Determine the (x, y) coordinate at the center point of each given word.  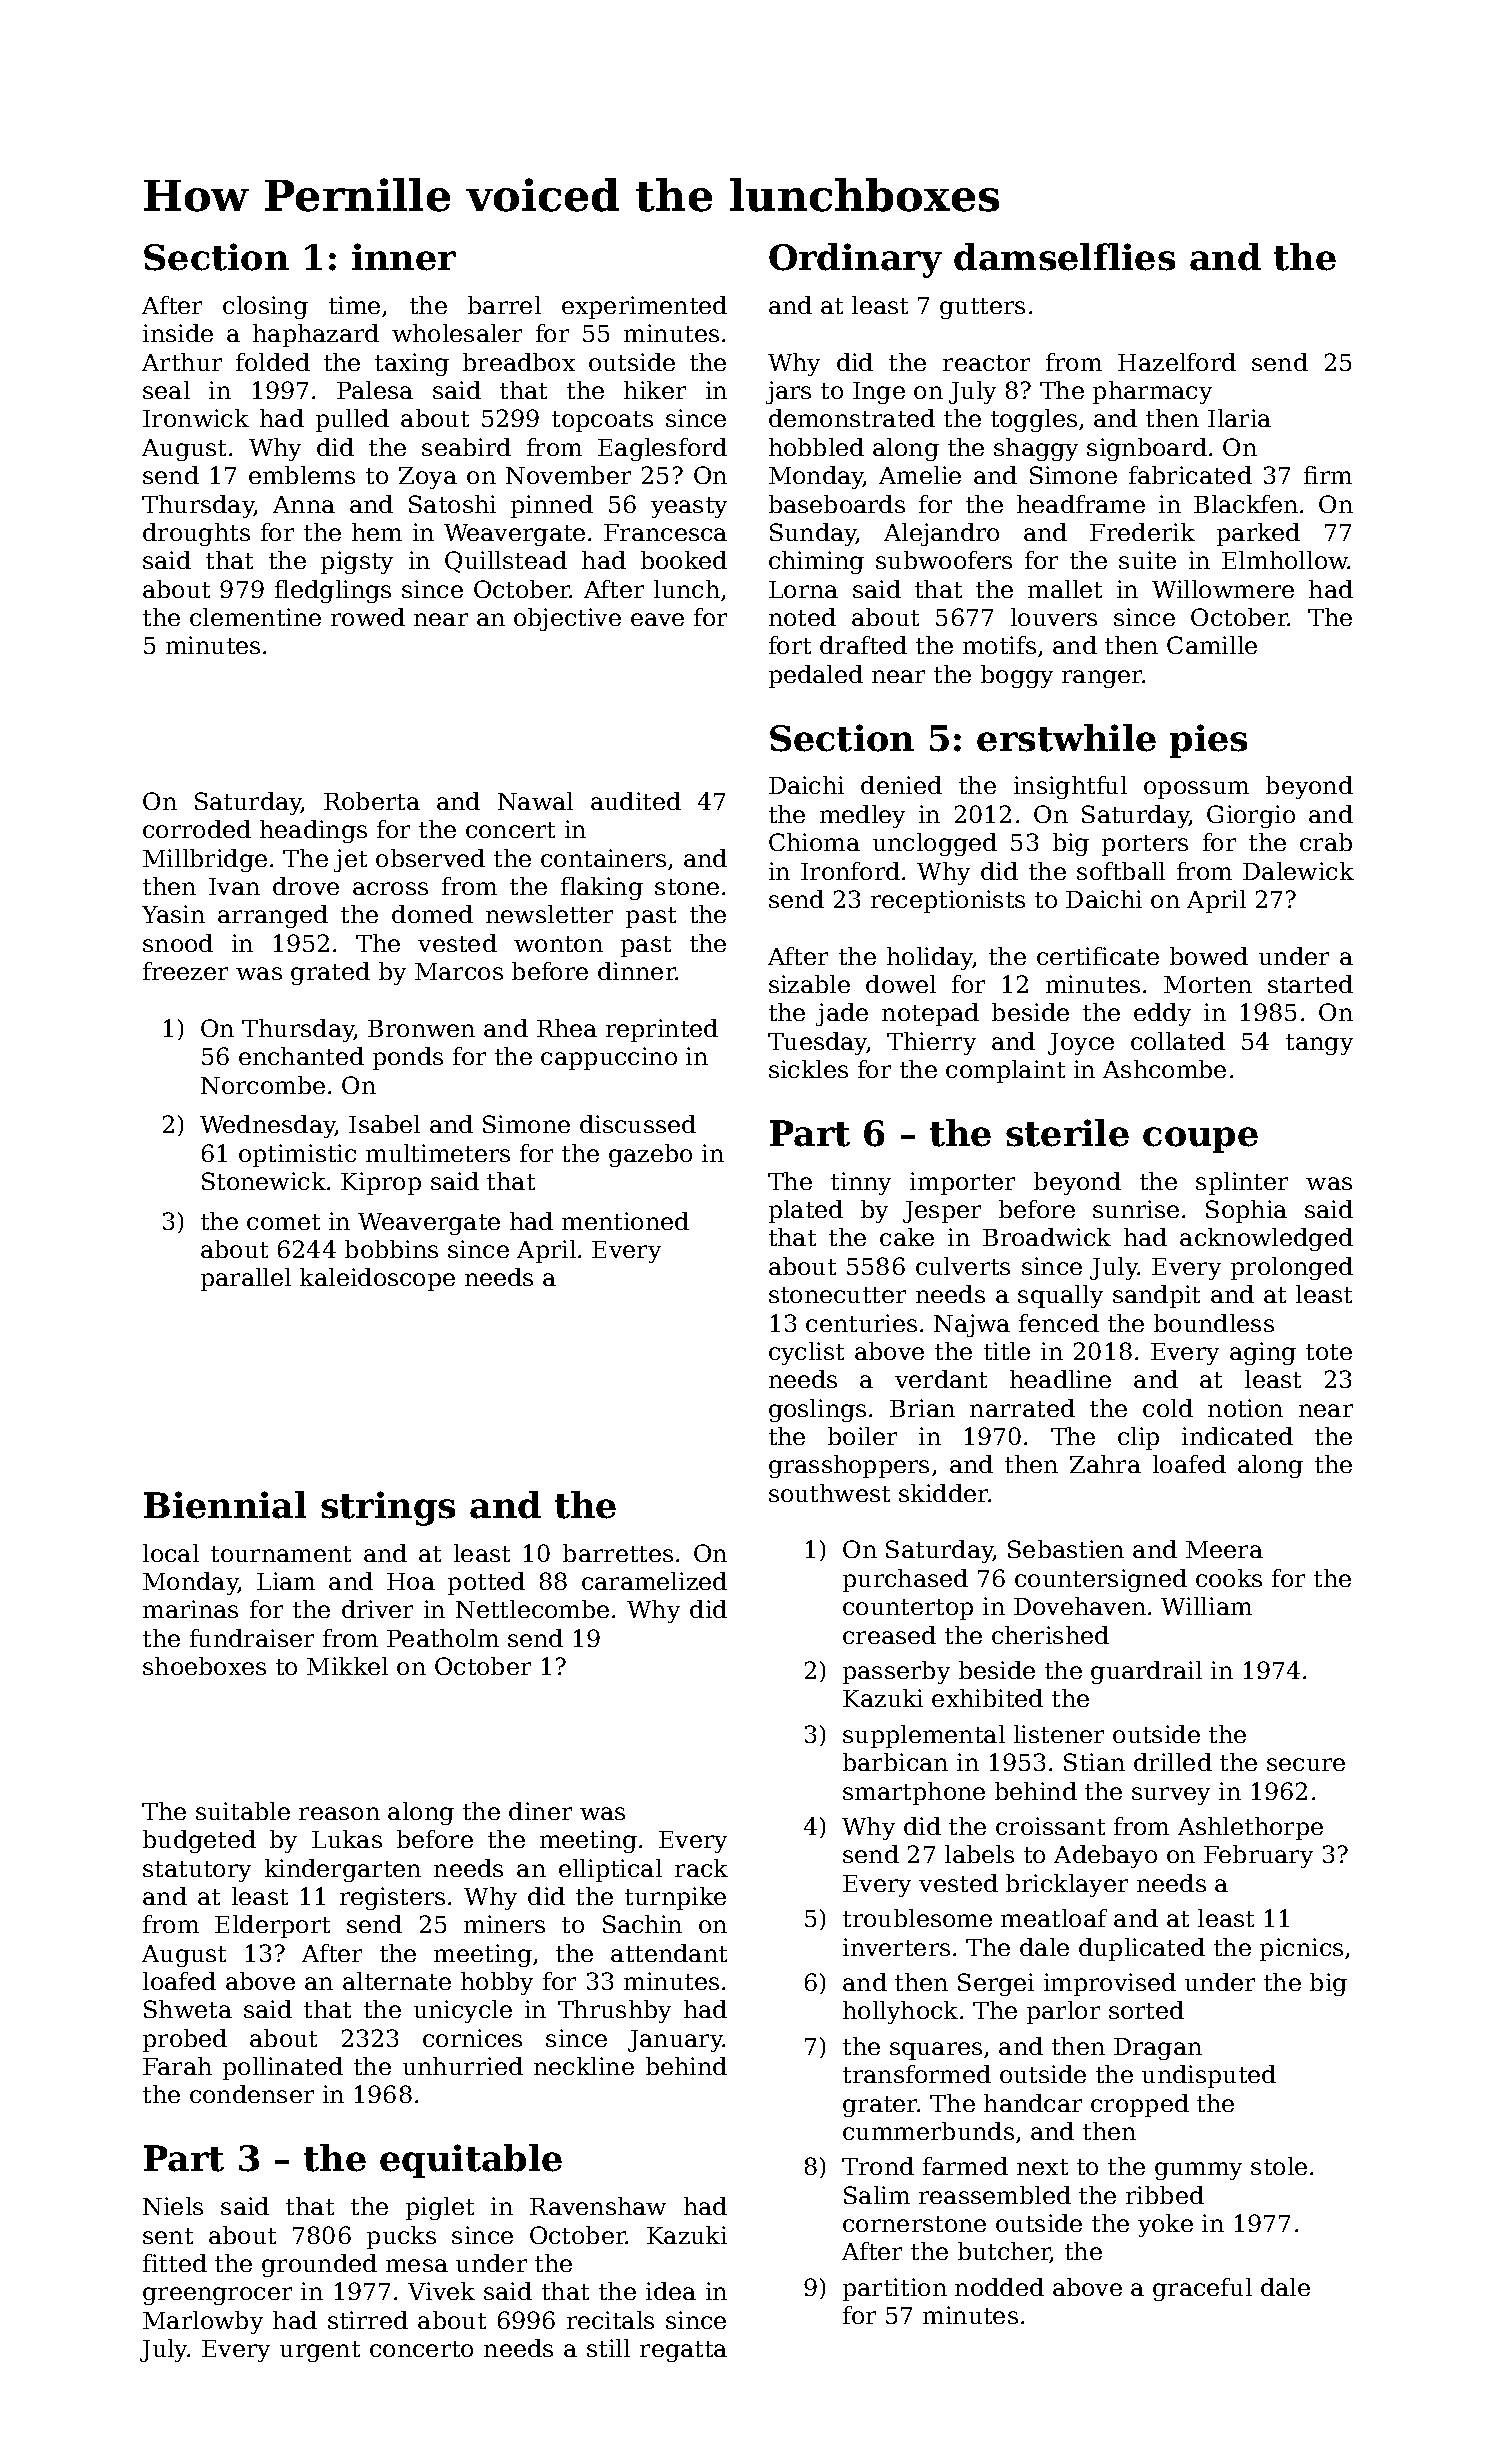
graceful (1202, 2289)
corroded (197, 829)
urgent (320, 2351)
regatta (683, 2351)
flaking (602, 888)
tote (1329, 1352)
